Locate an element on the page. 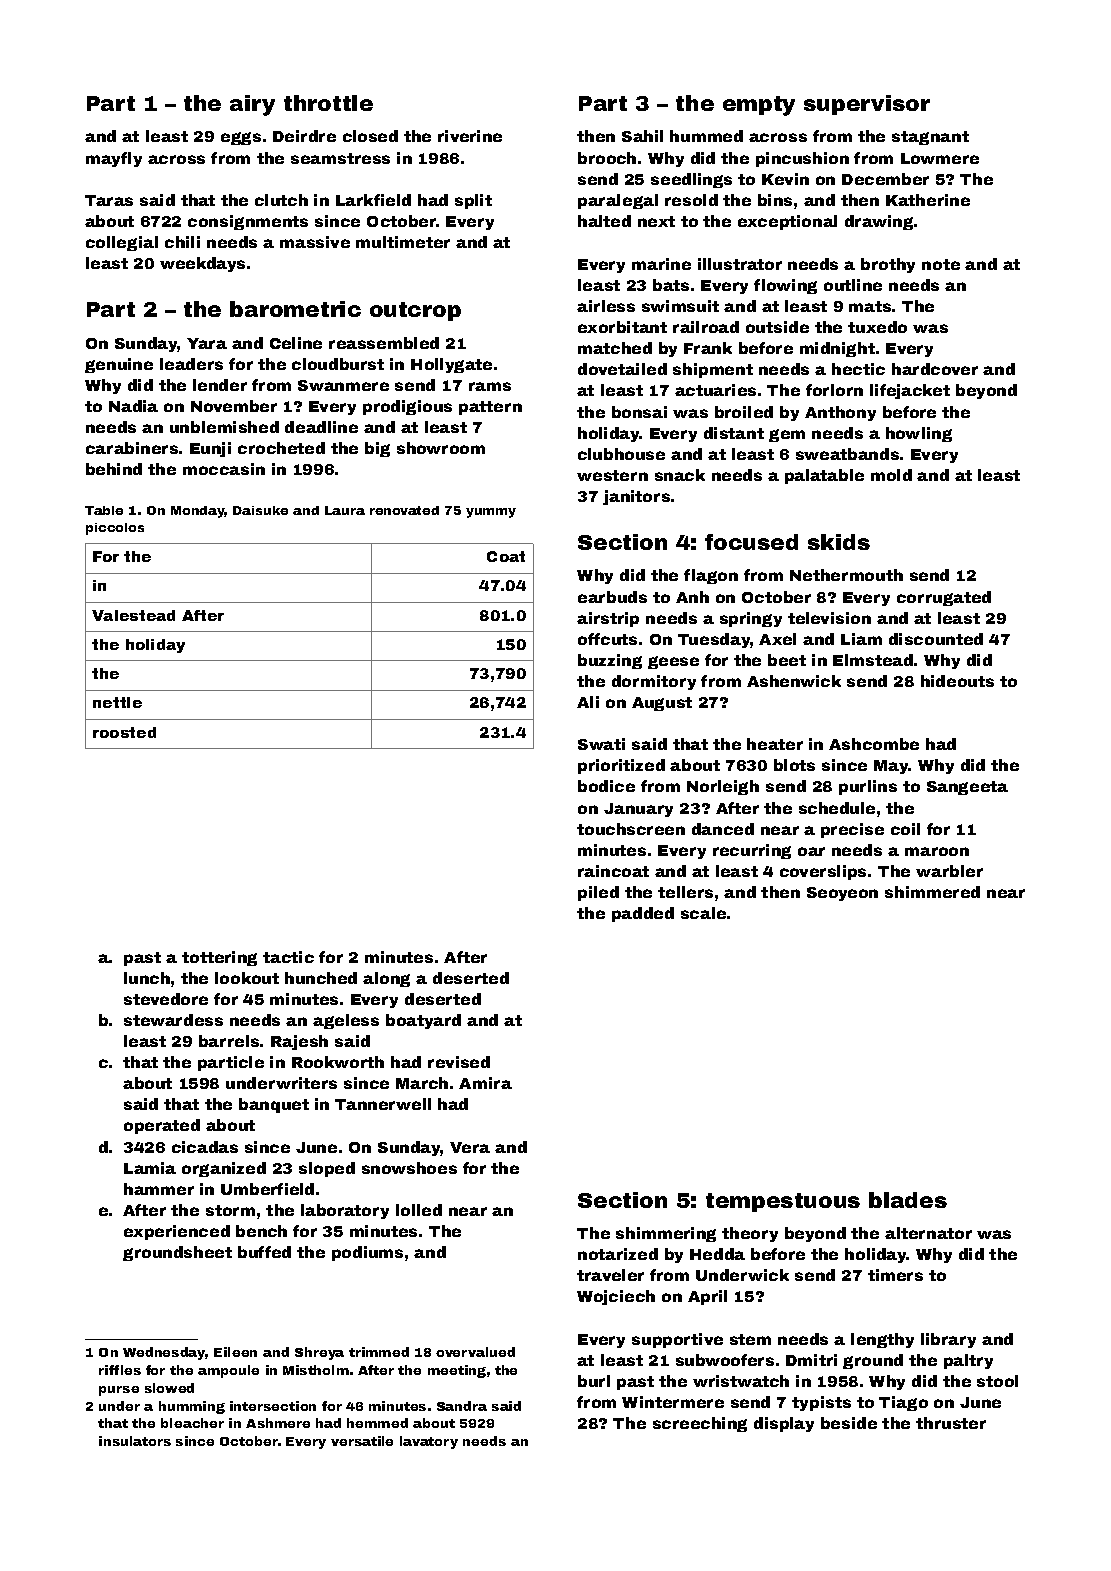 This page has height=1571, width=1111. Katherine is located at coordinates (928, 200).
